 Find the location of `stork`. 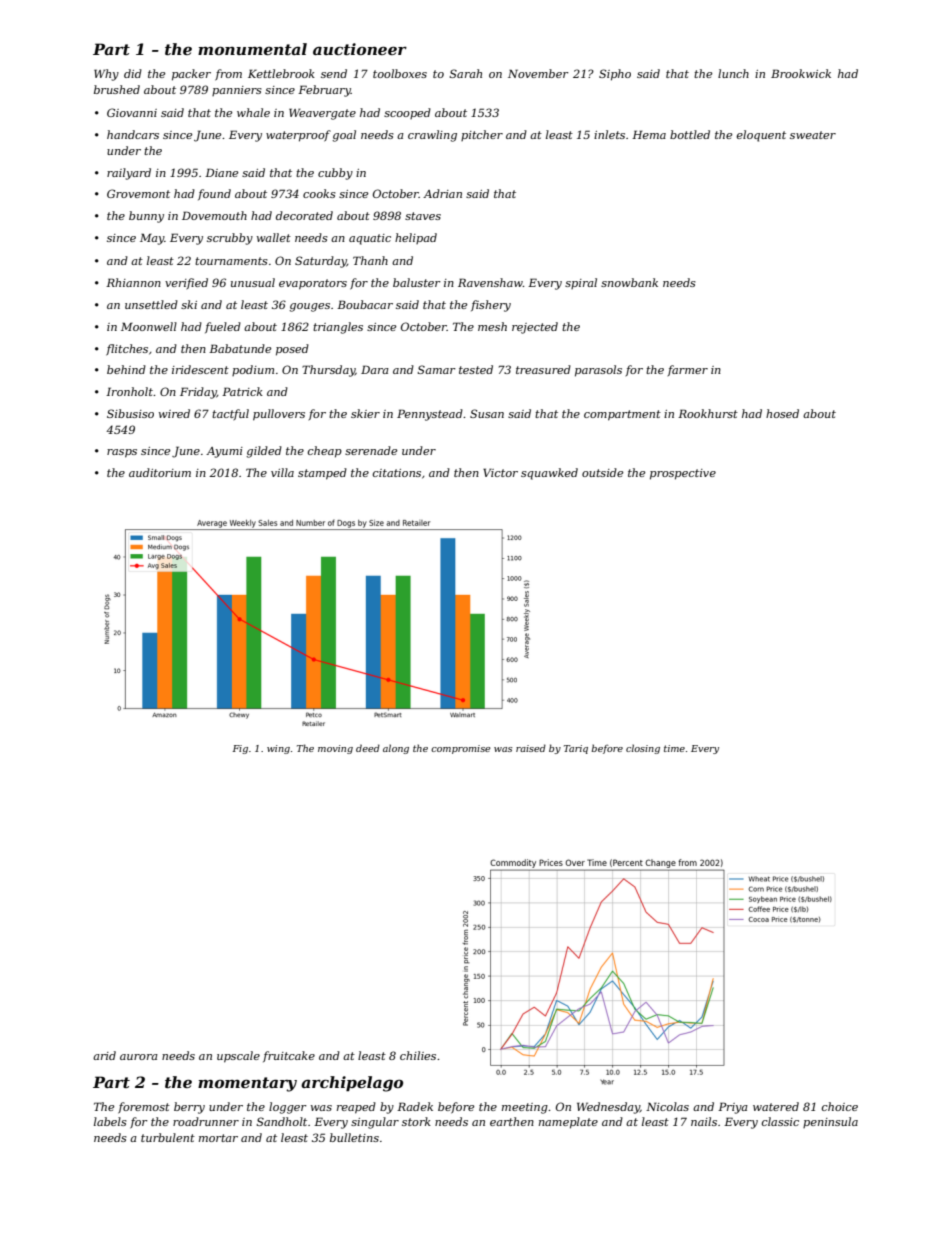

stork is located at coordinates (416, 1121).
